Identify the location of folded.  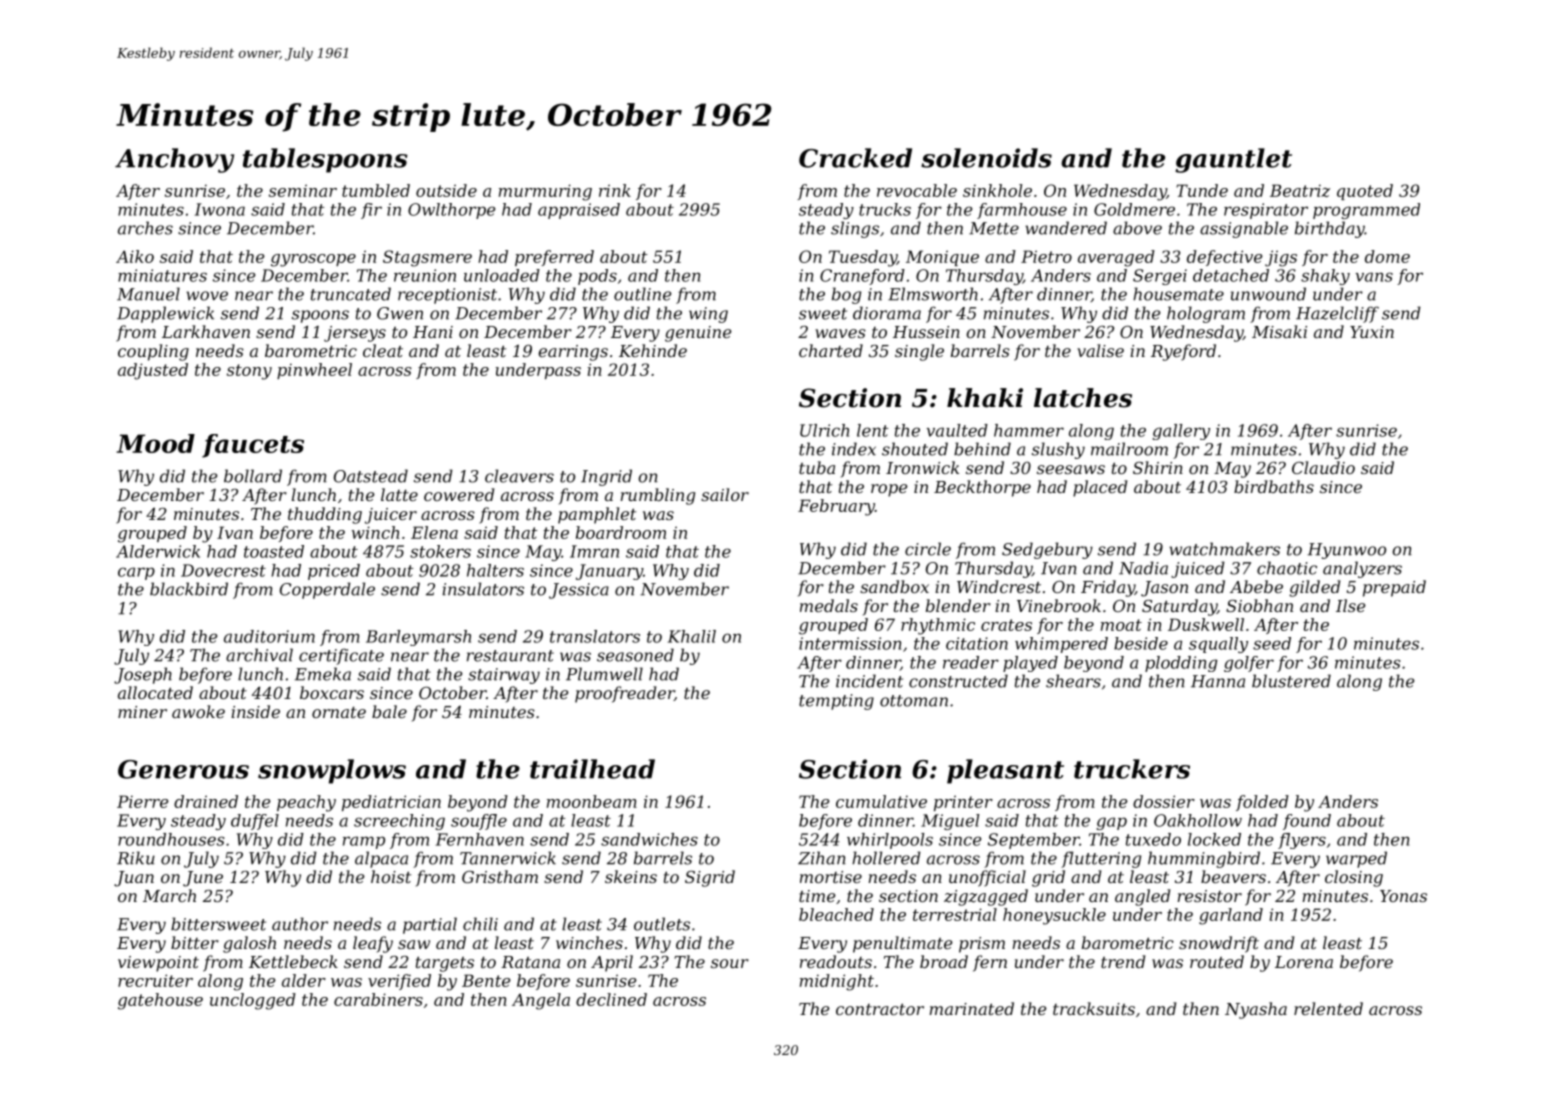
(1262, 803).
